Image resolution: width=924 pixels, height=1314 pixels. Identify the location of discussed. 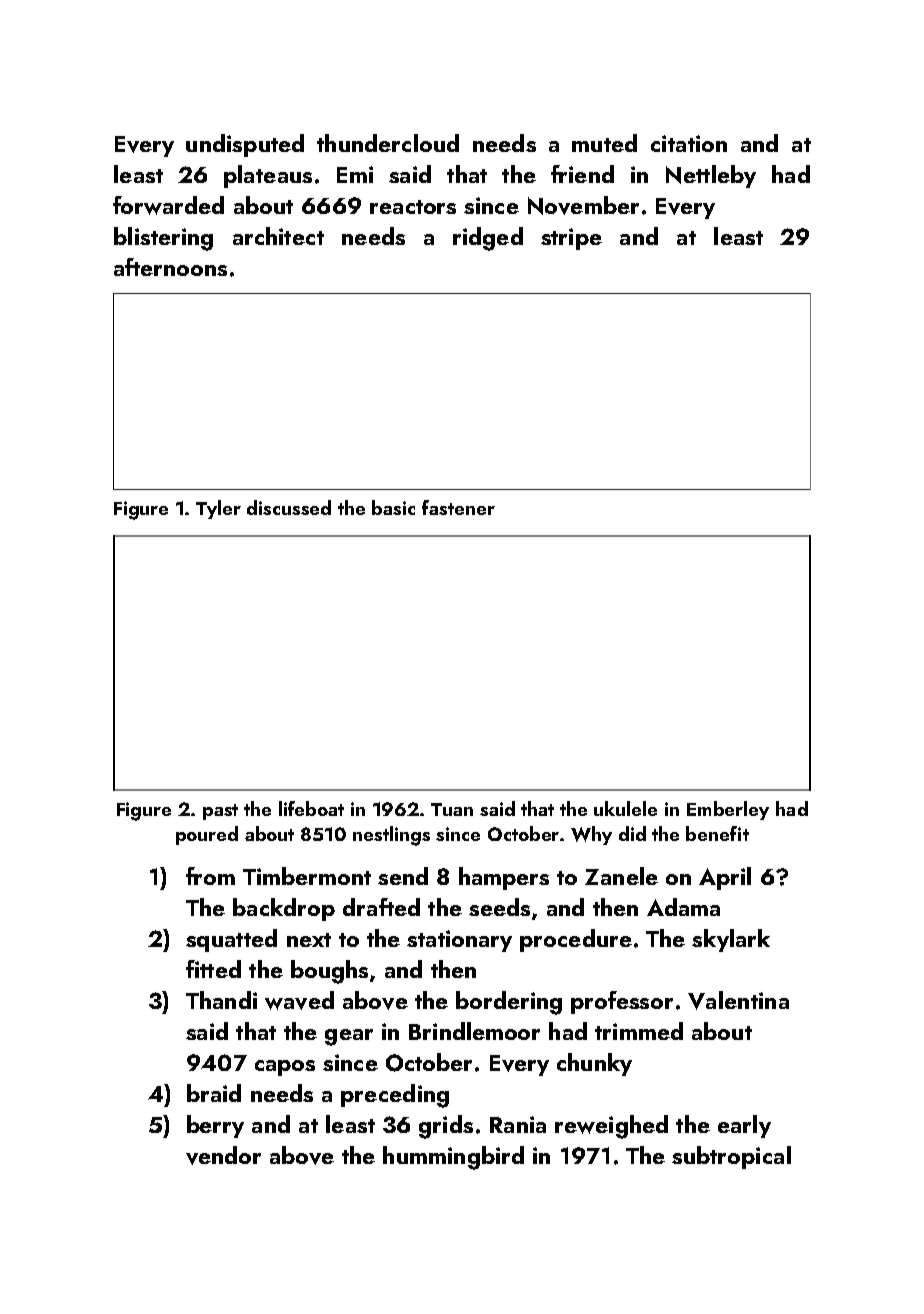
(289, 507).
